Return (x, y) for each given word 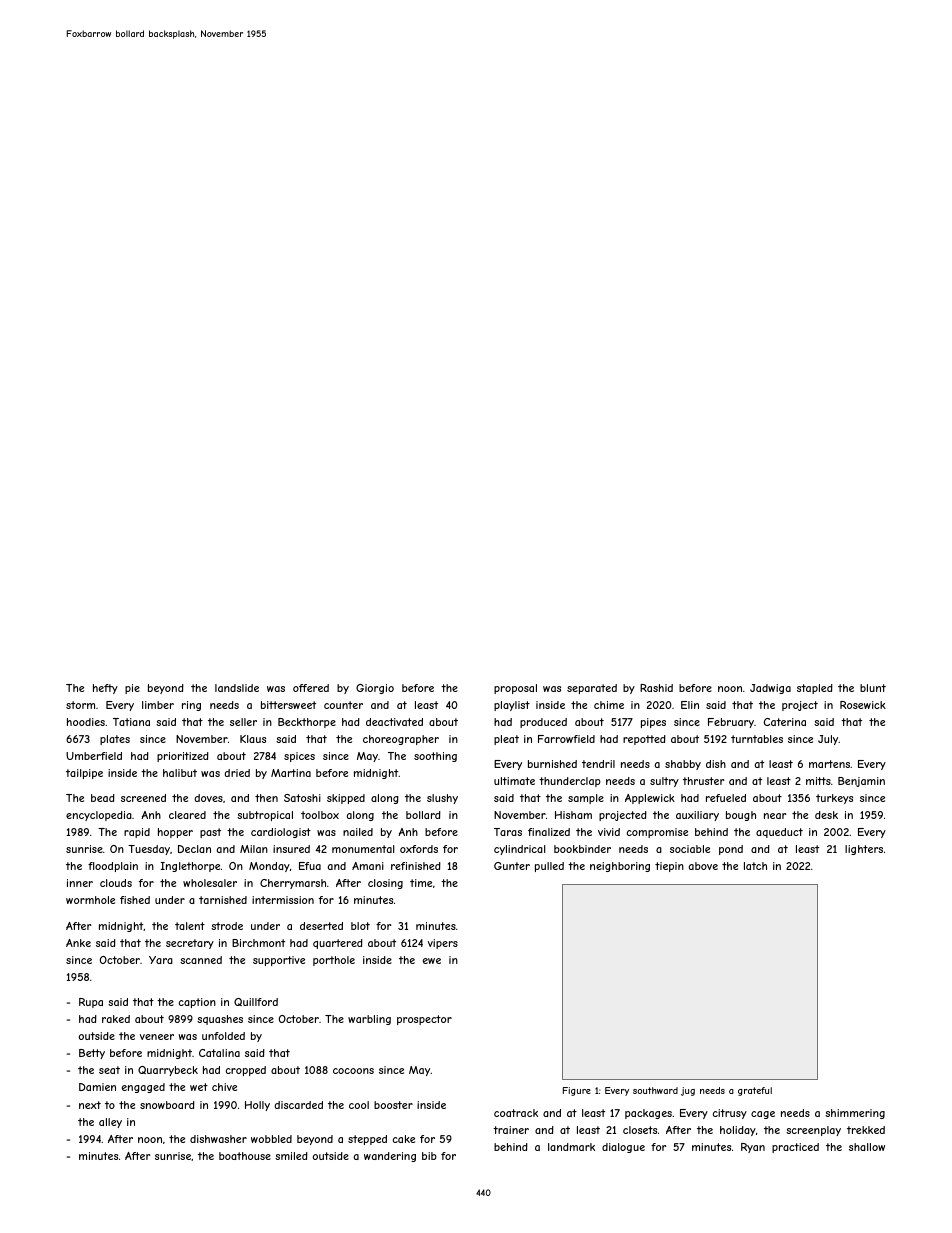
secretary (190, 944)
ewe (432, 961)
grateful (755, 1091)
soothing (435, 757)
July (828, 740)
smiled (291, 1156)
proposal (515, 689)
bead (103, 798)
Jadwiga (770, 689)
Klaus (253, 739)
